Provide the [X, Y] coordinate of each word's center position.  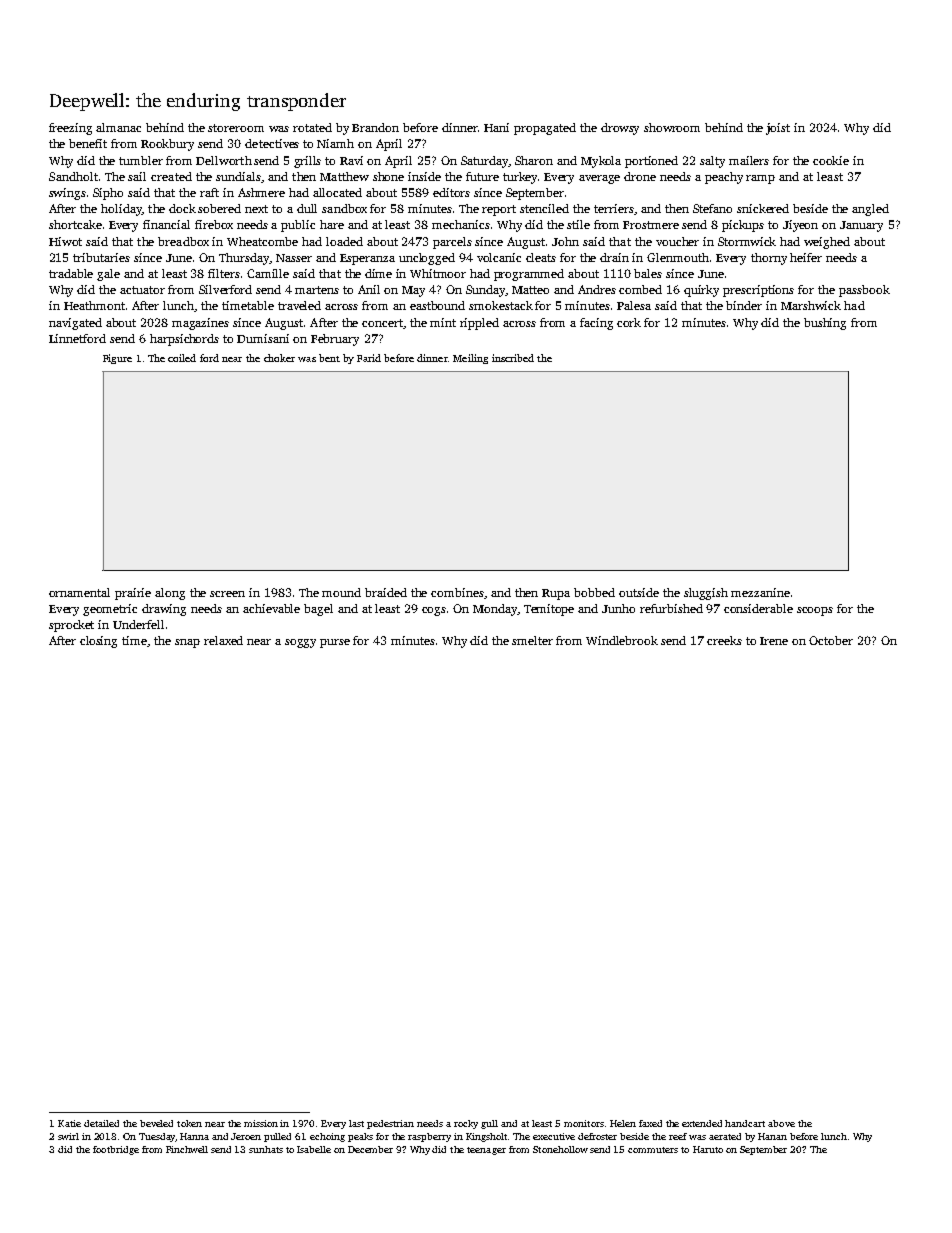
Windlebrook [622, 640]
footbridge [116, 1150]
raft [209, 192]
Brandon [375, 127]
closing [98, 642]
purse [335, 643]
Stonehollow [560, 1149]
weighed [827, 243]
